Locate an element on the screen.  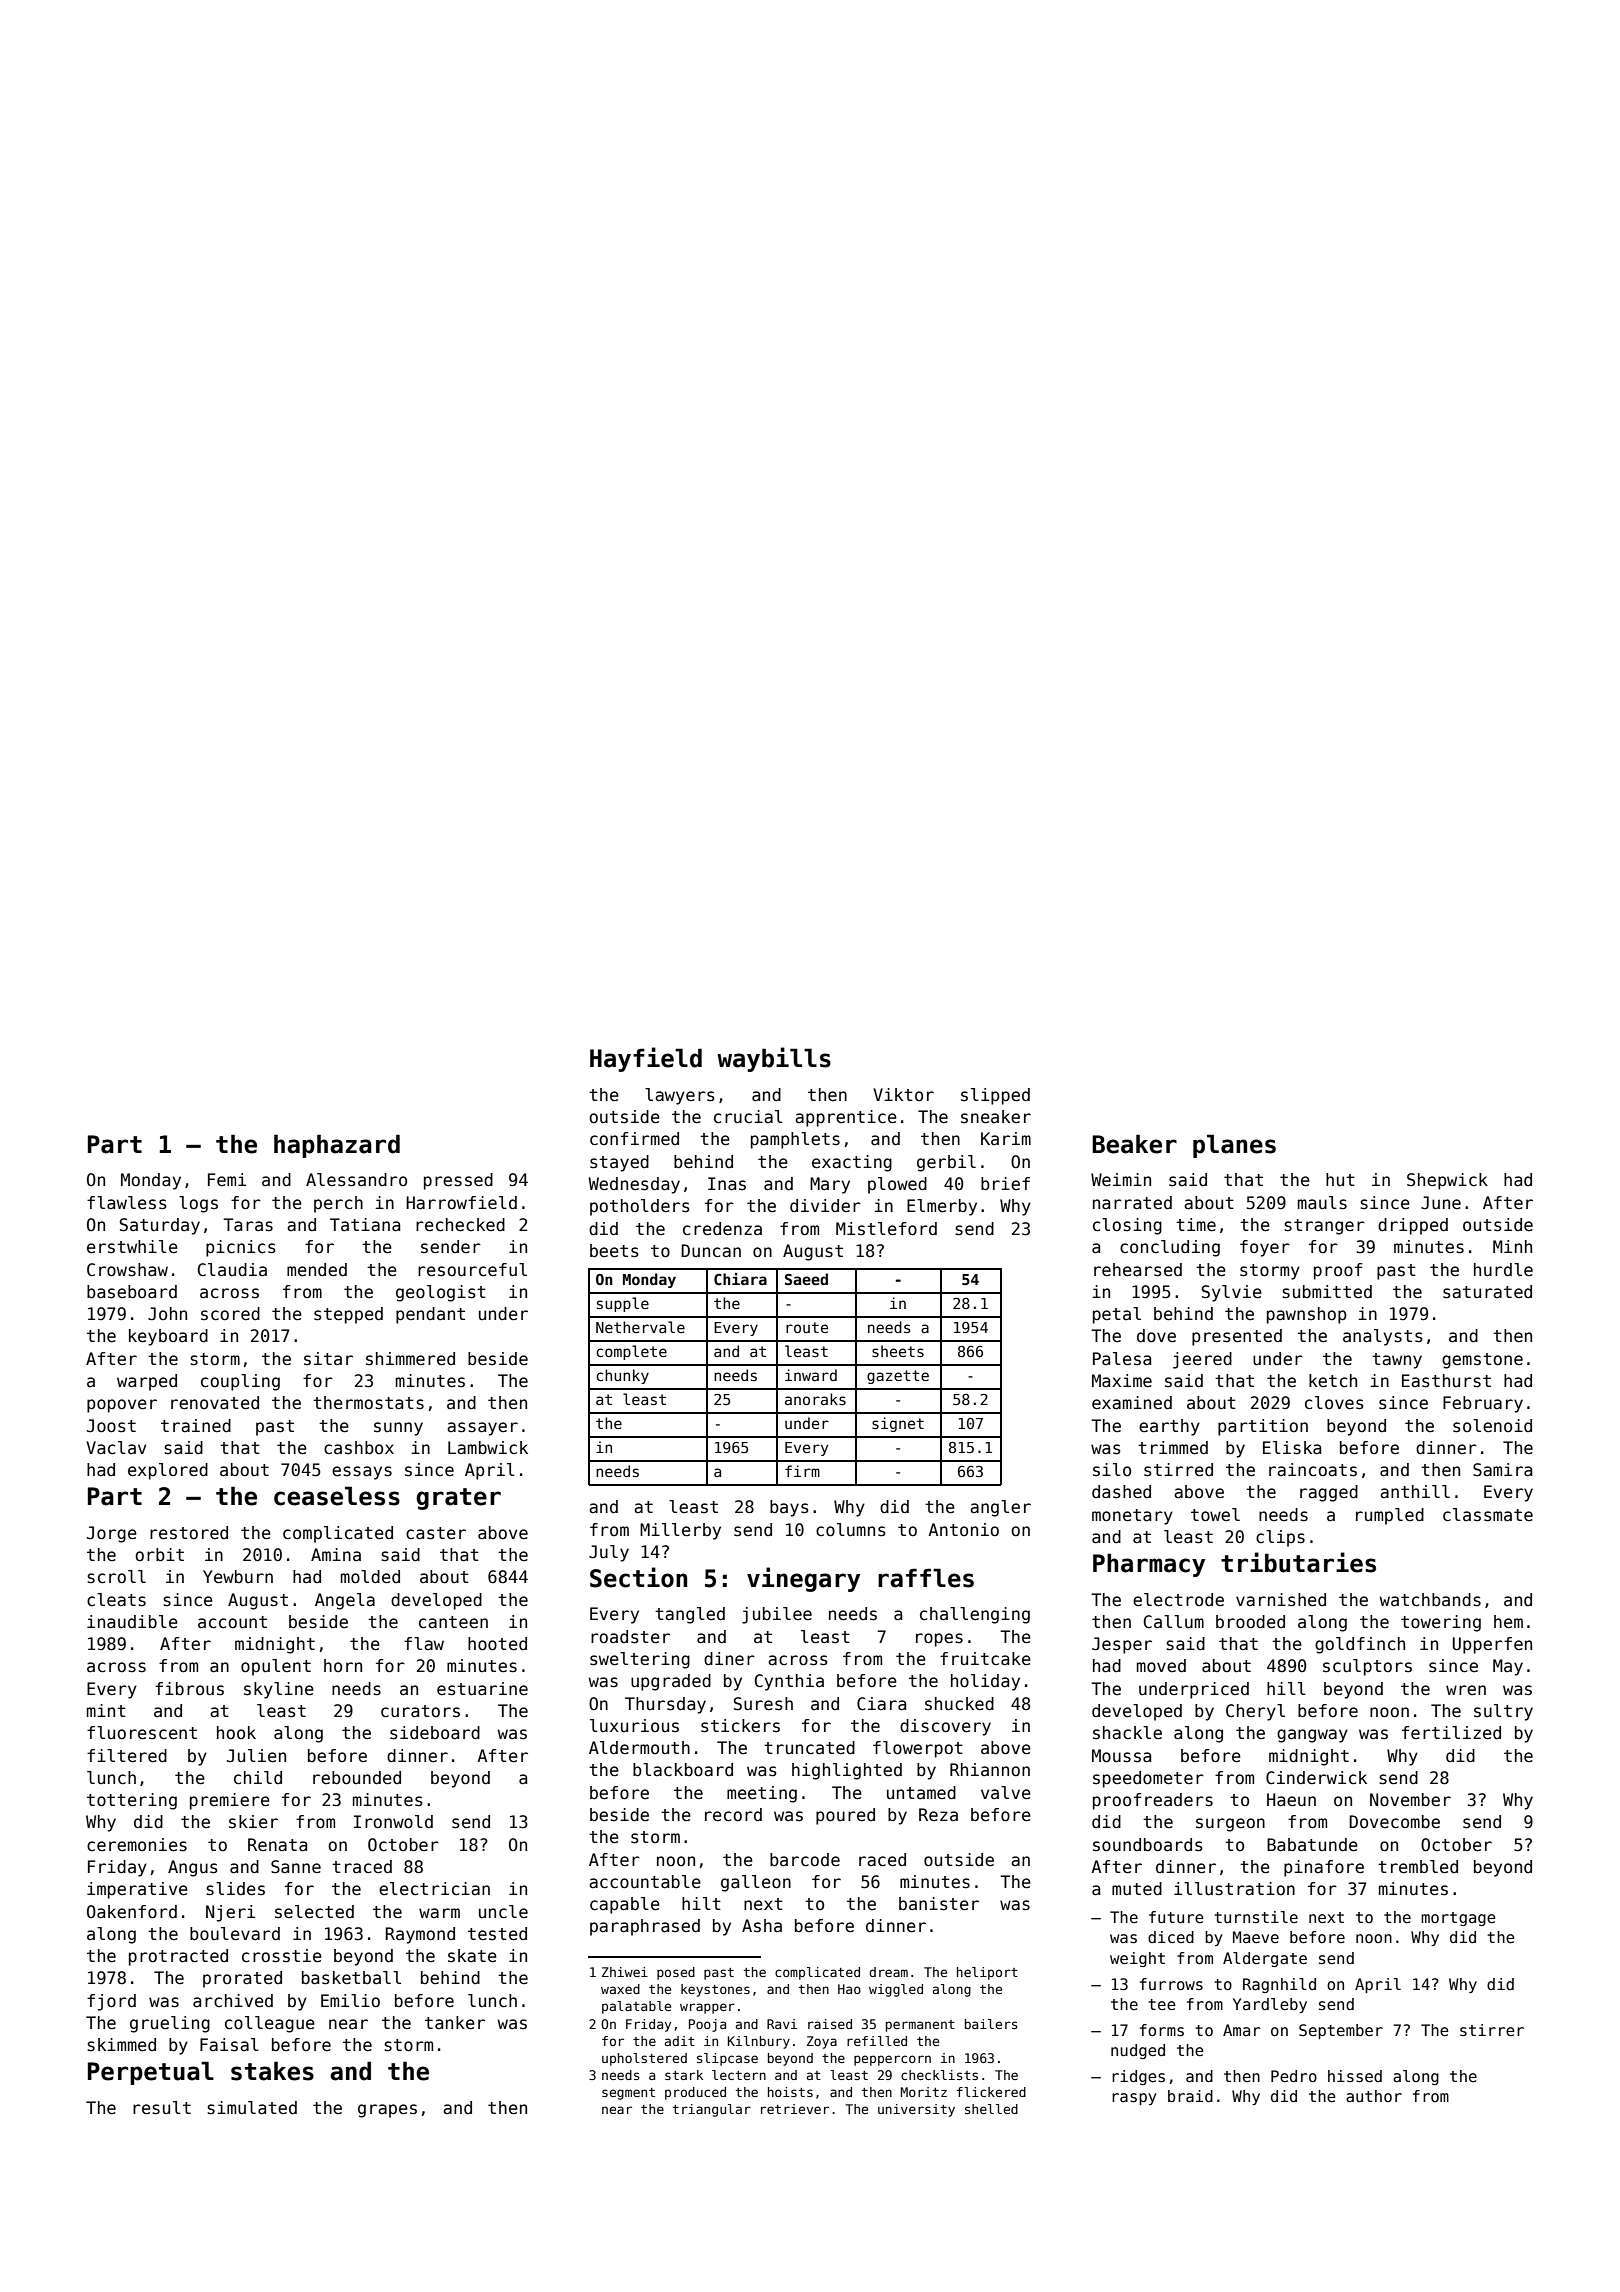
Alessandro is located at coordinates (356, 1180).
